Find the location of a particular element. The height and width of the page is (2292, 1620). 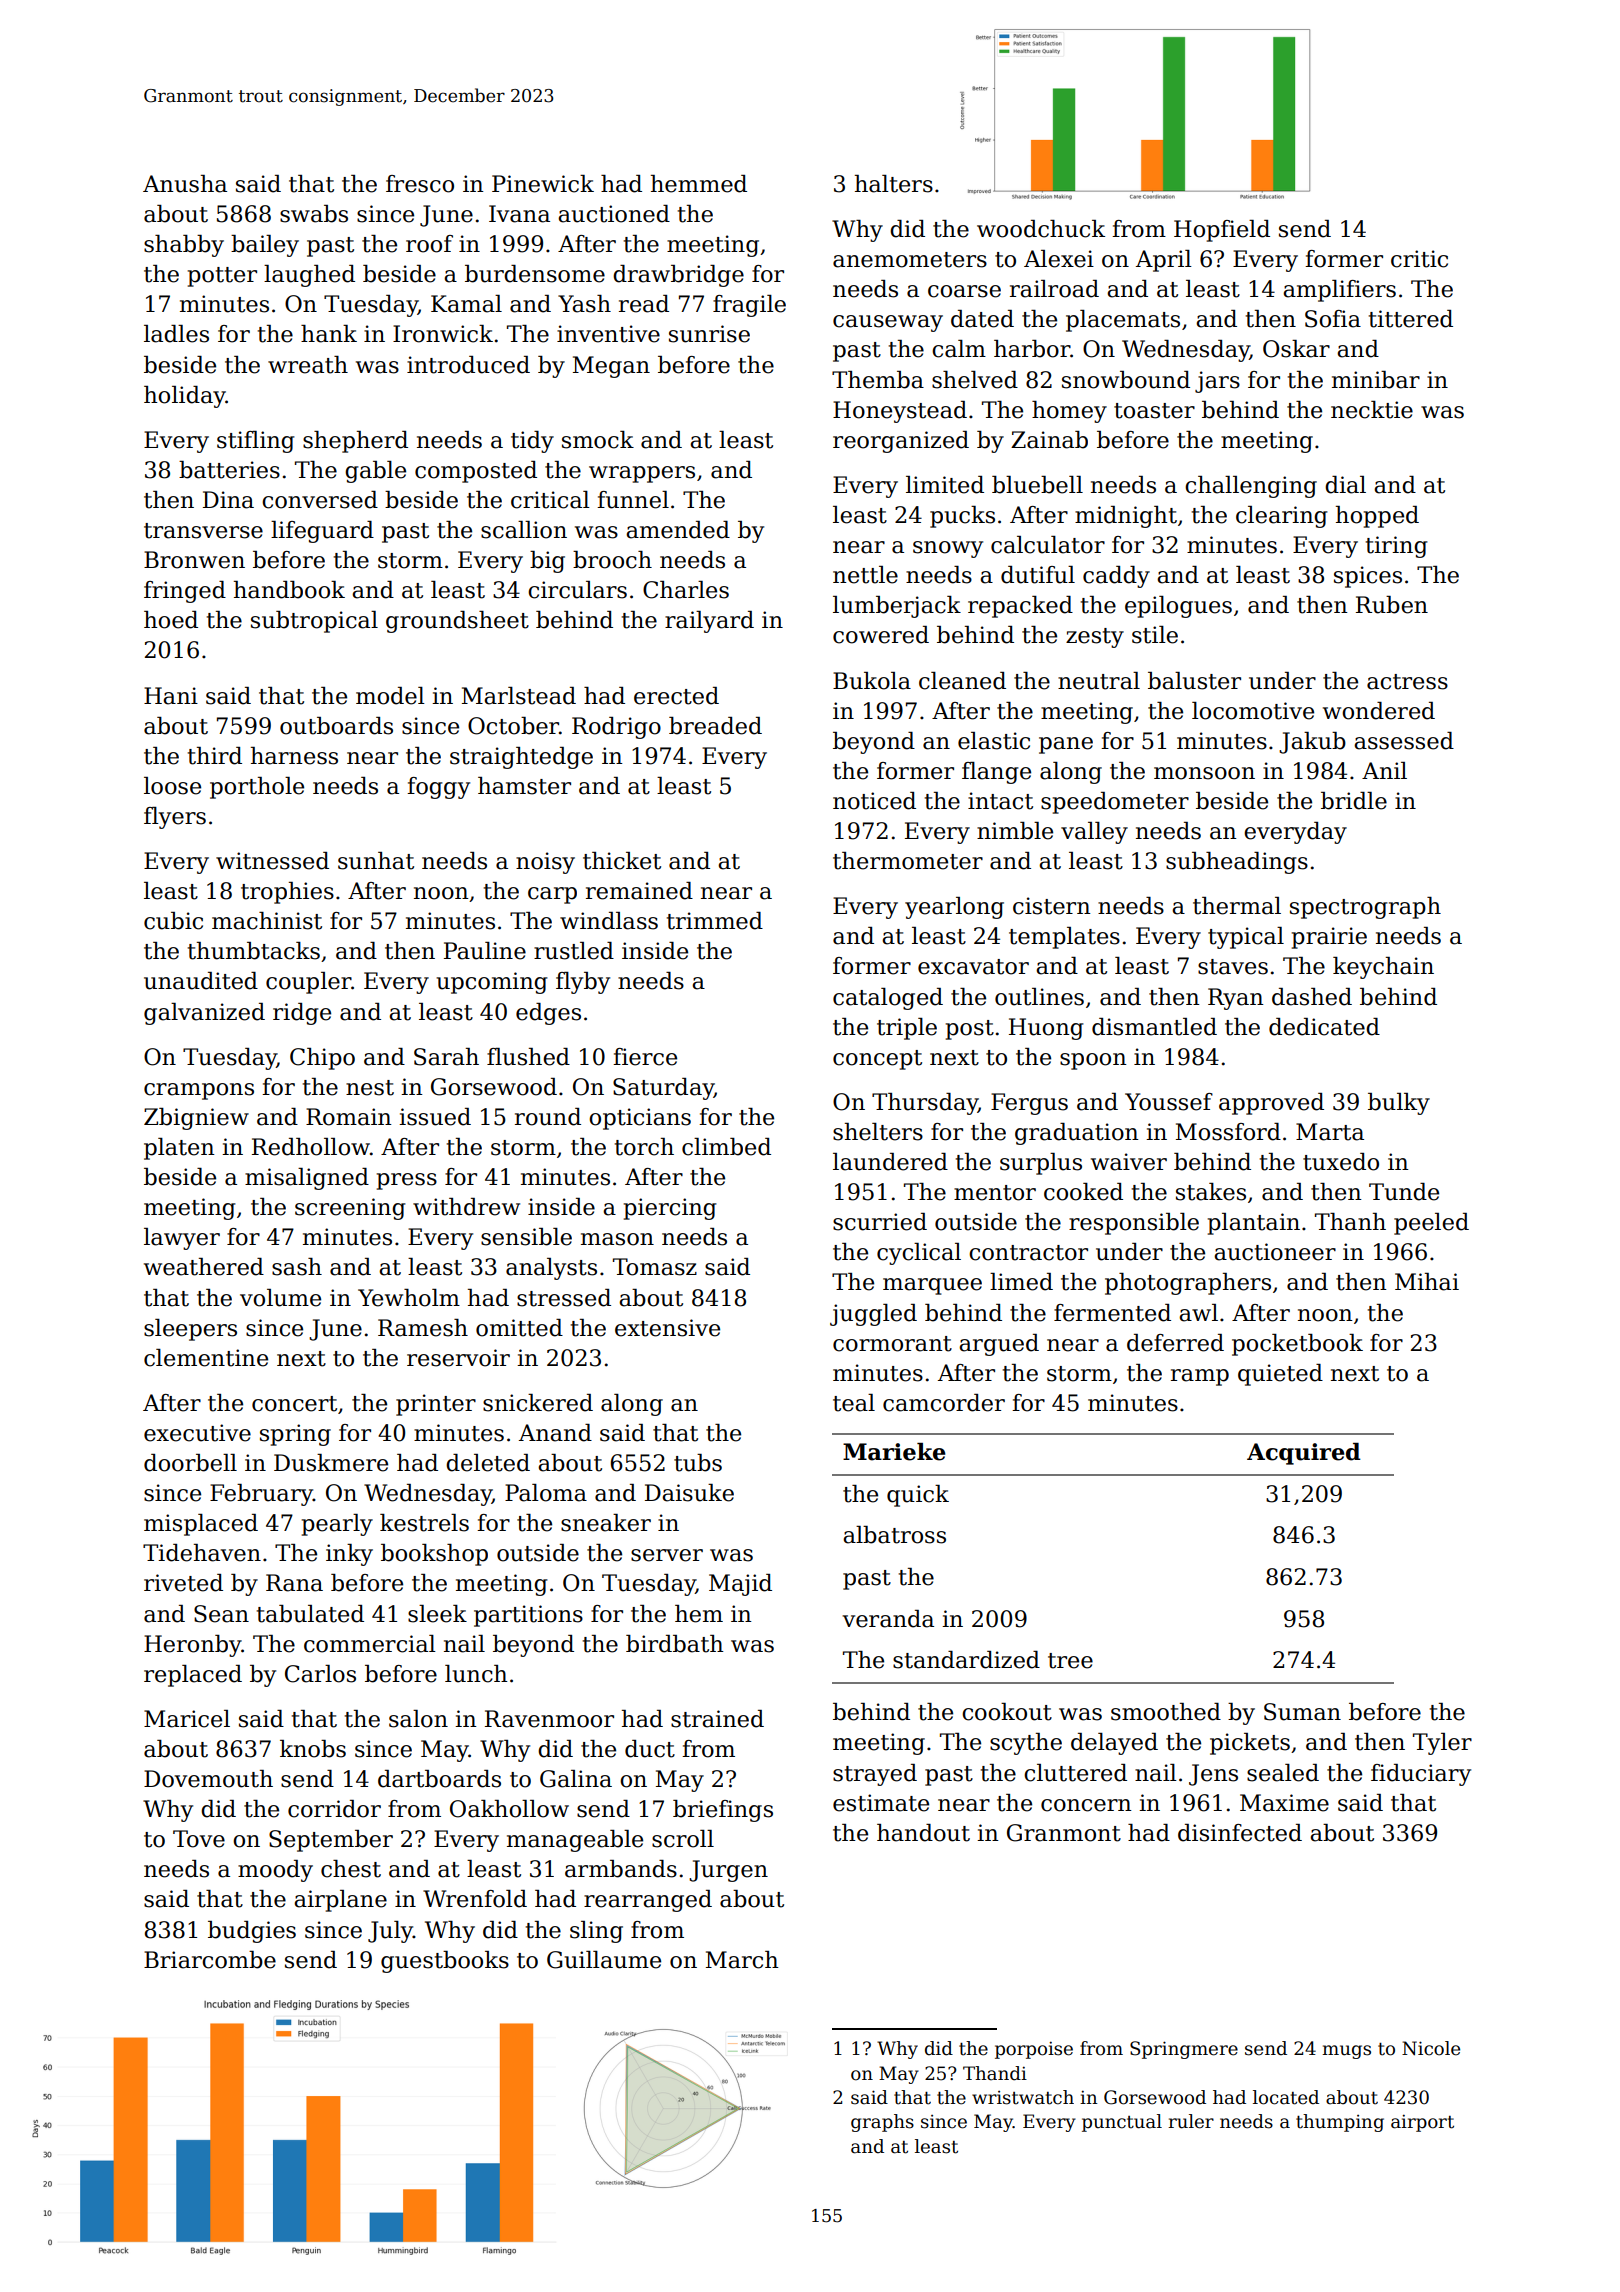

guestbooks is located at coordinates (445, 1962).
